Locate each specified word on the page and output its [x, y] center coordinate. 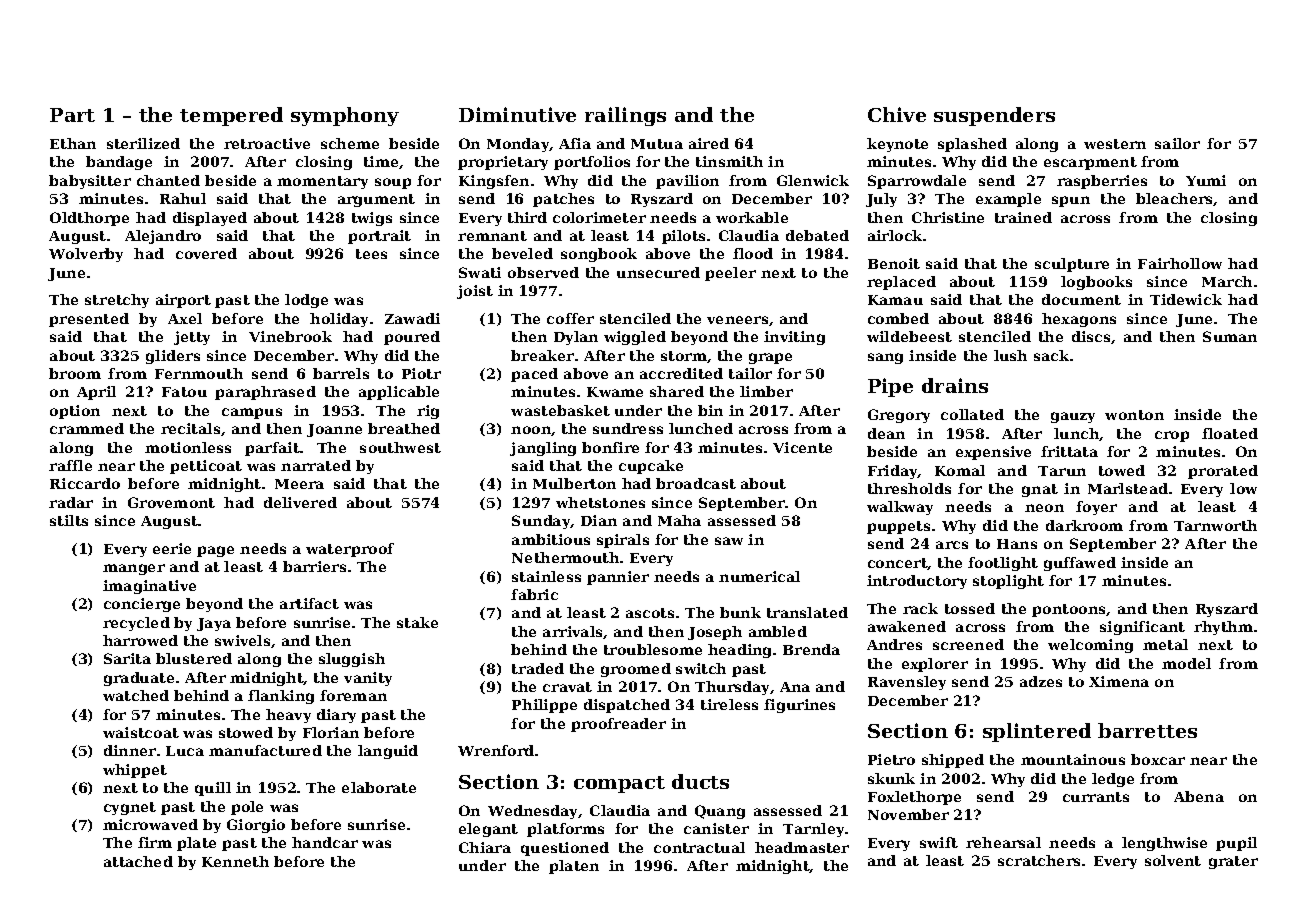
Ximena [1119, 681]
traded [538, 668]
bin [710, 410]
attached [138, 861]
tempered [231, 116]
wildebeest [909, 336]
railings [625, 116]
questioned [565, 849]
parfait [272, 449]
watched [136, 695]
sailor [1177, 143]
